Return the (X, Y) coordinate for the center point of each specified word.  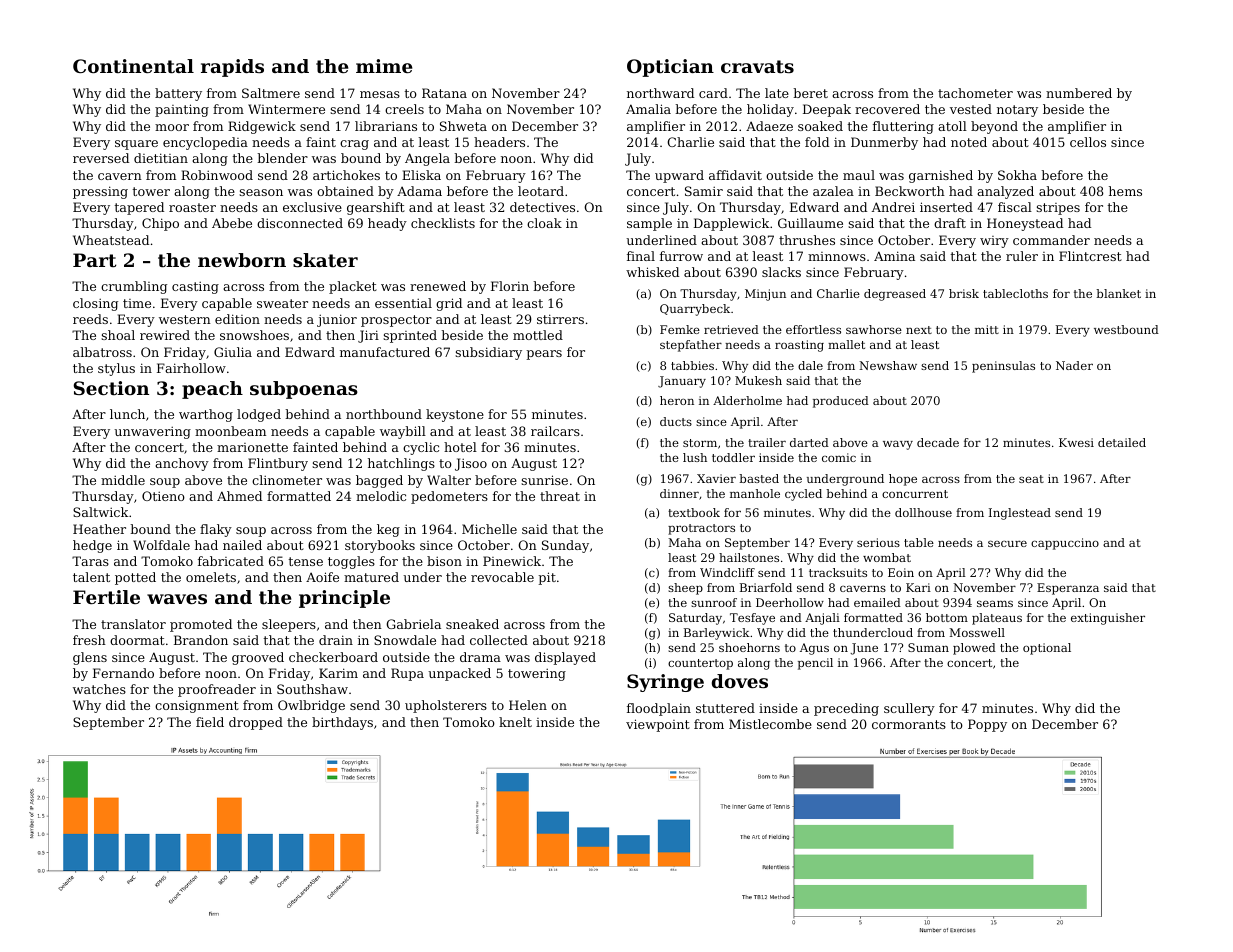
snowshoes (254, 335)
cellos (1088, 142)
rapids (232, 68)
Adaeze (769, 126)
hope (903, 480)
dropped (256, 723)
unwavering (152, 432)
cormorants (909, 724)
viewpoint (658, 725)
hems (1125, 191)
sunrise (544, 480)
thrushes (807, 240)
